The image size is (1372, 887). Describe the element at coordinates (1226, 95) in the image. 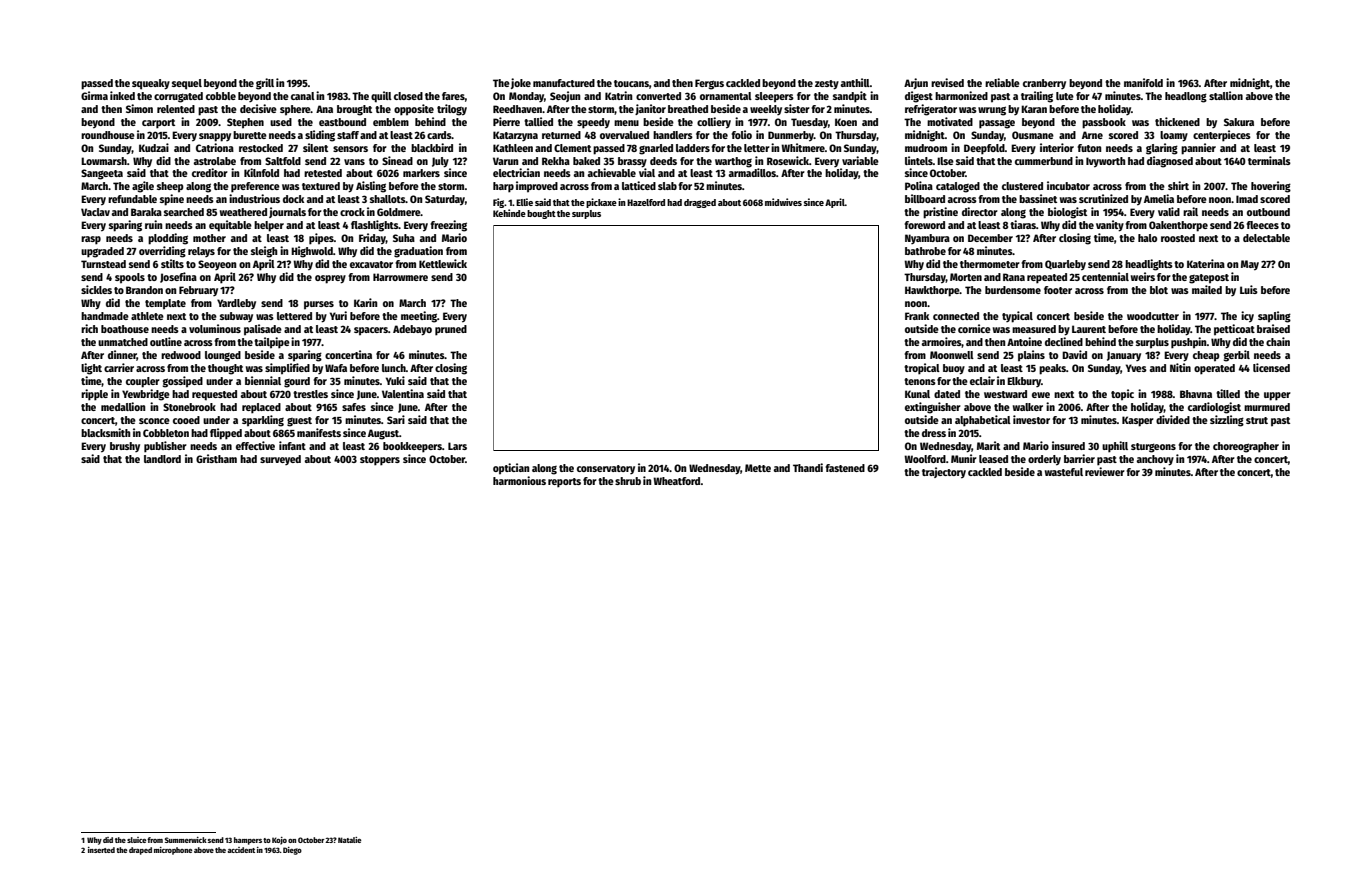

I see `stallion` at that location.
